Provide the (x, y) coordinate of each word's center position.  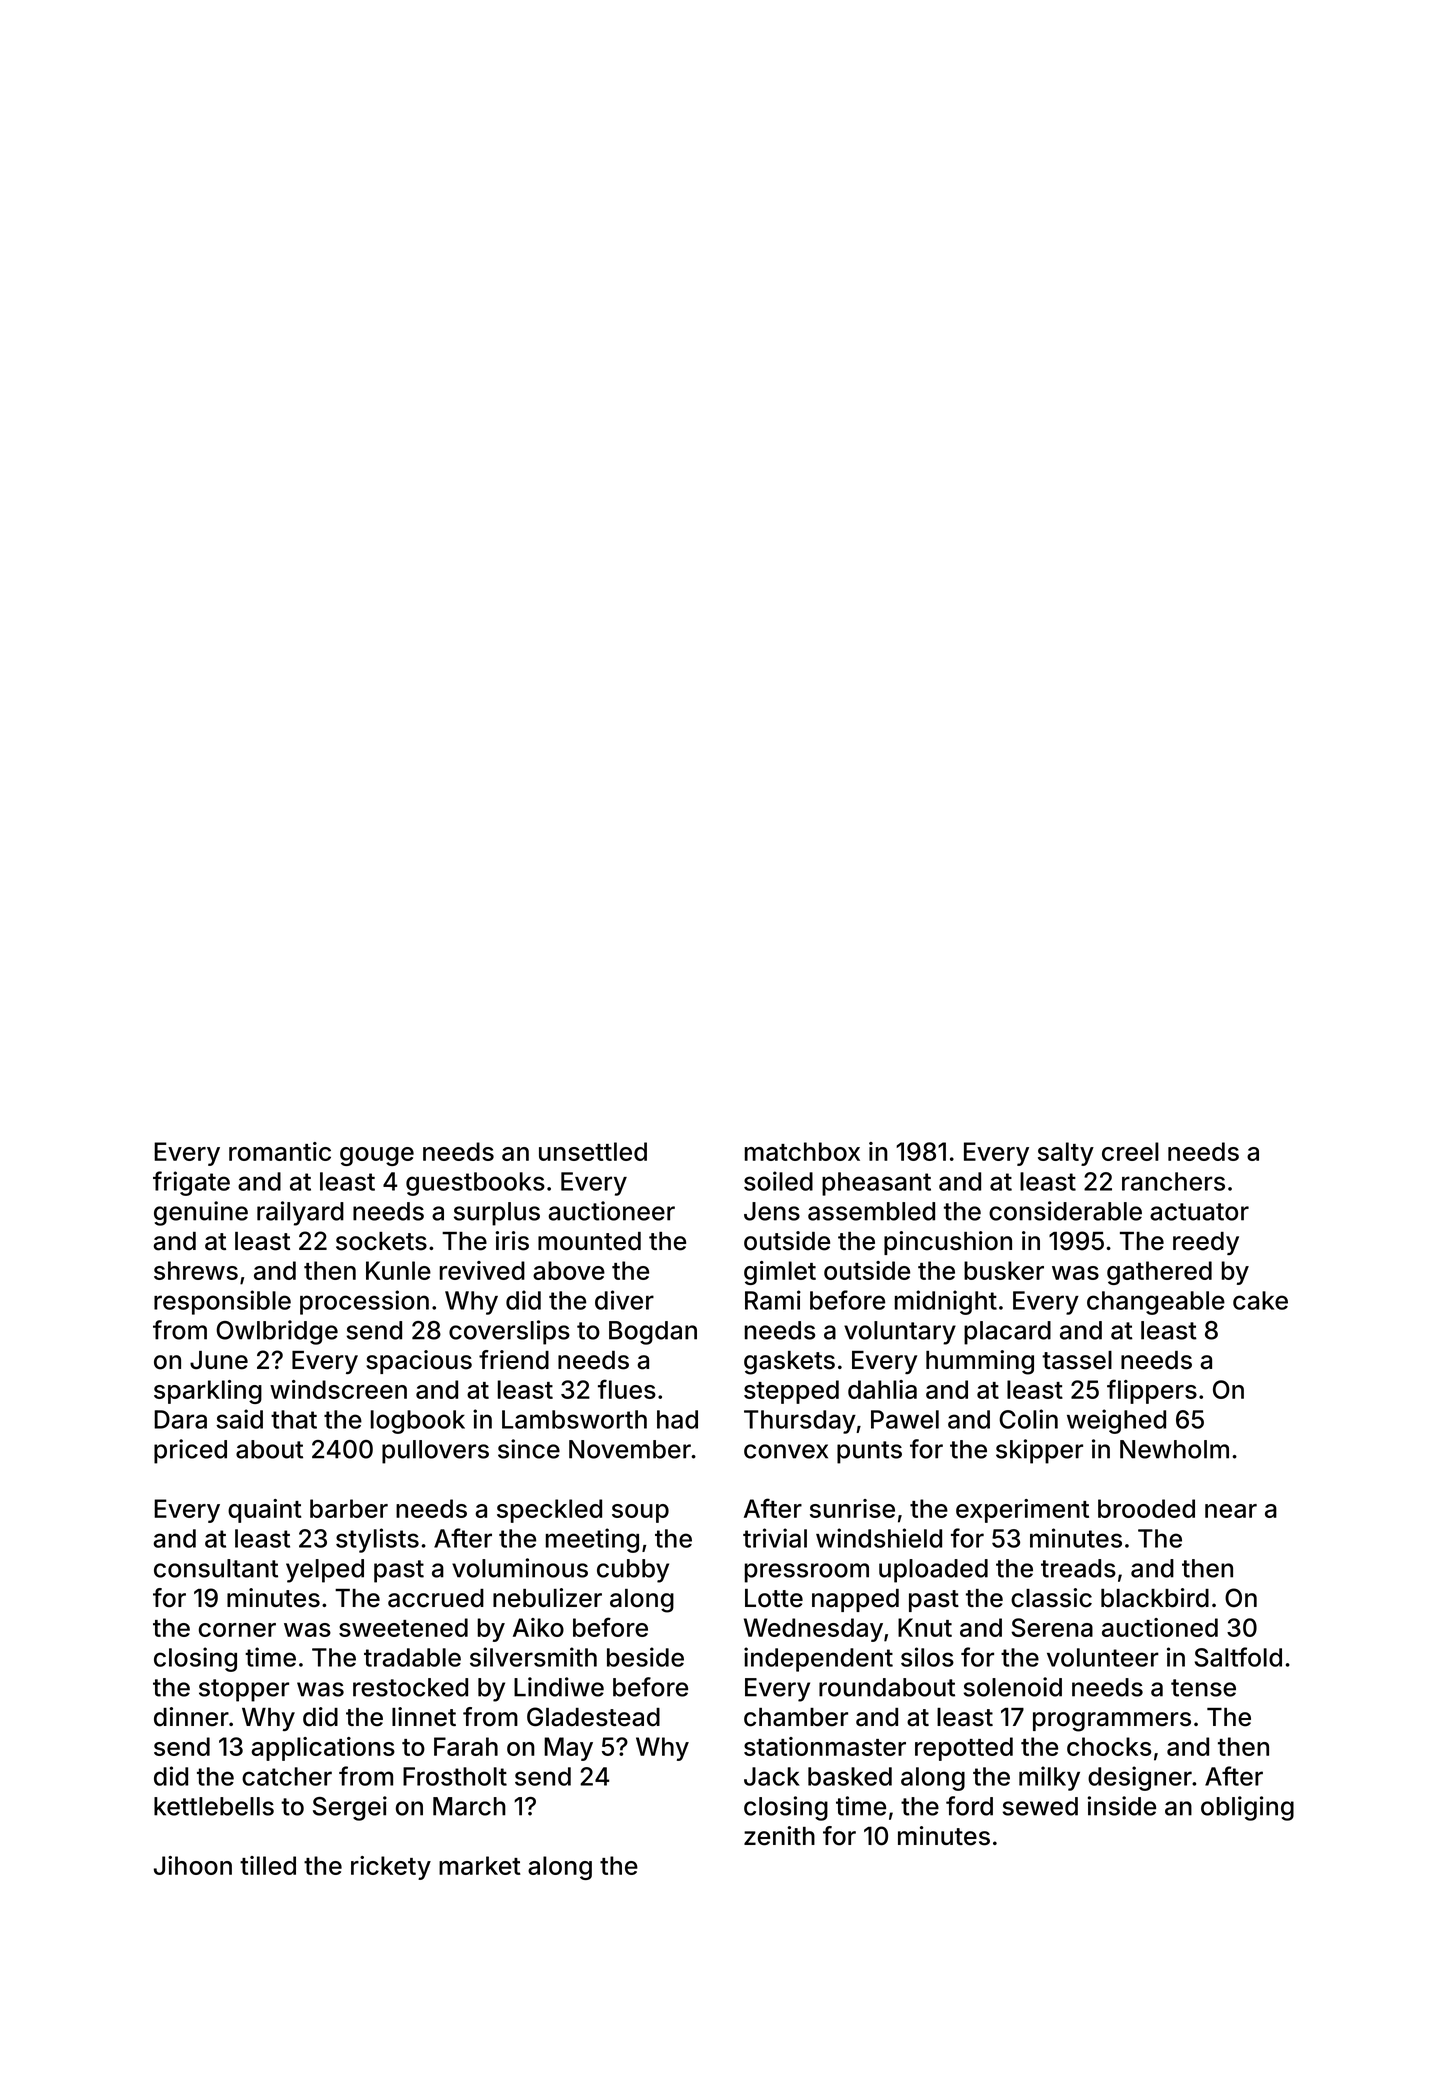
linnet (424, 1717)
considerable (1065, 1211)
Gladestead (593, 1717)
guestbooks (475, 1184)
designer (1140, 1778)
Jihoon (193, 1865)
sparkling (208, 1392)
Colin (1028, 1419)
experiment (1022, 1511)
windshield (879, 1538)
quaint (264, 1511)
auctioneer (611, 1211)
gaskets (789, 1363)
